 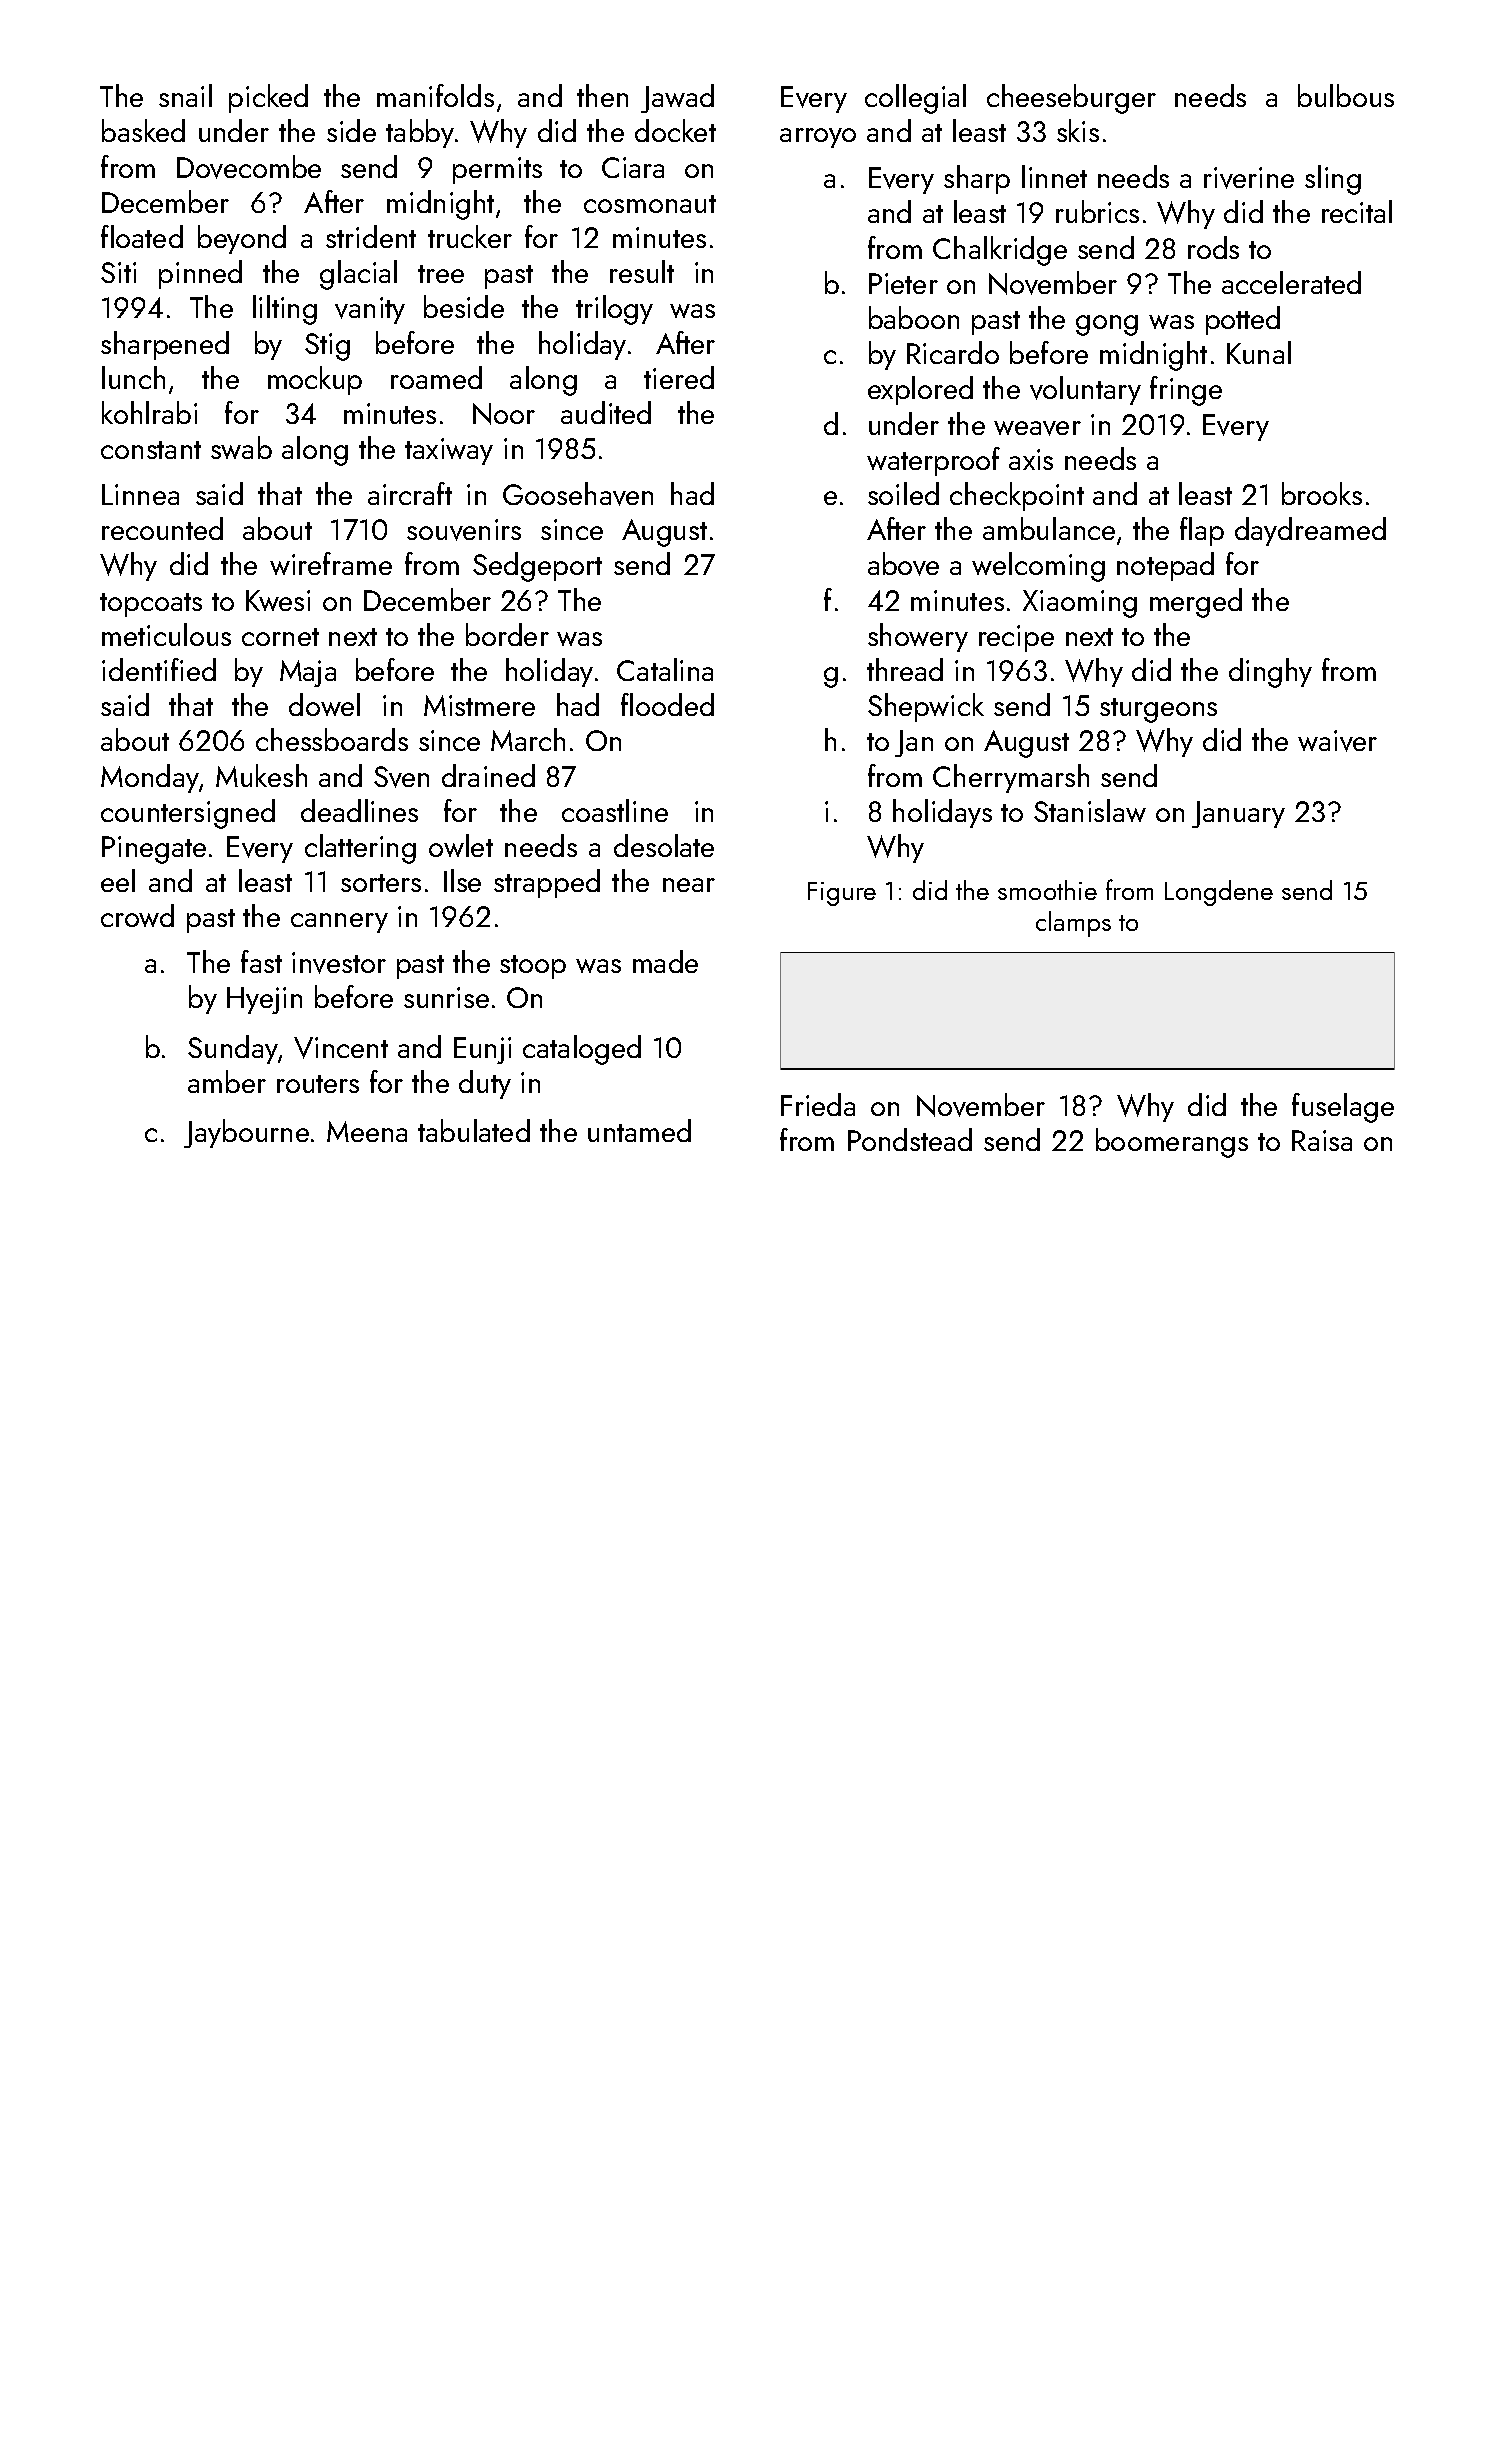 I want to click on Pondstead, so click(x=910, y=1139).
